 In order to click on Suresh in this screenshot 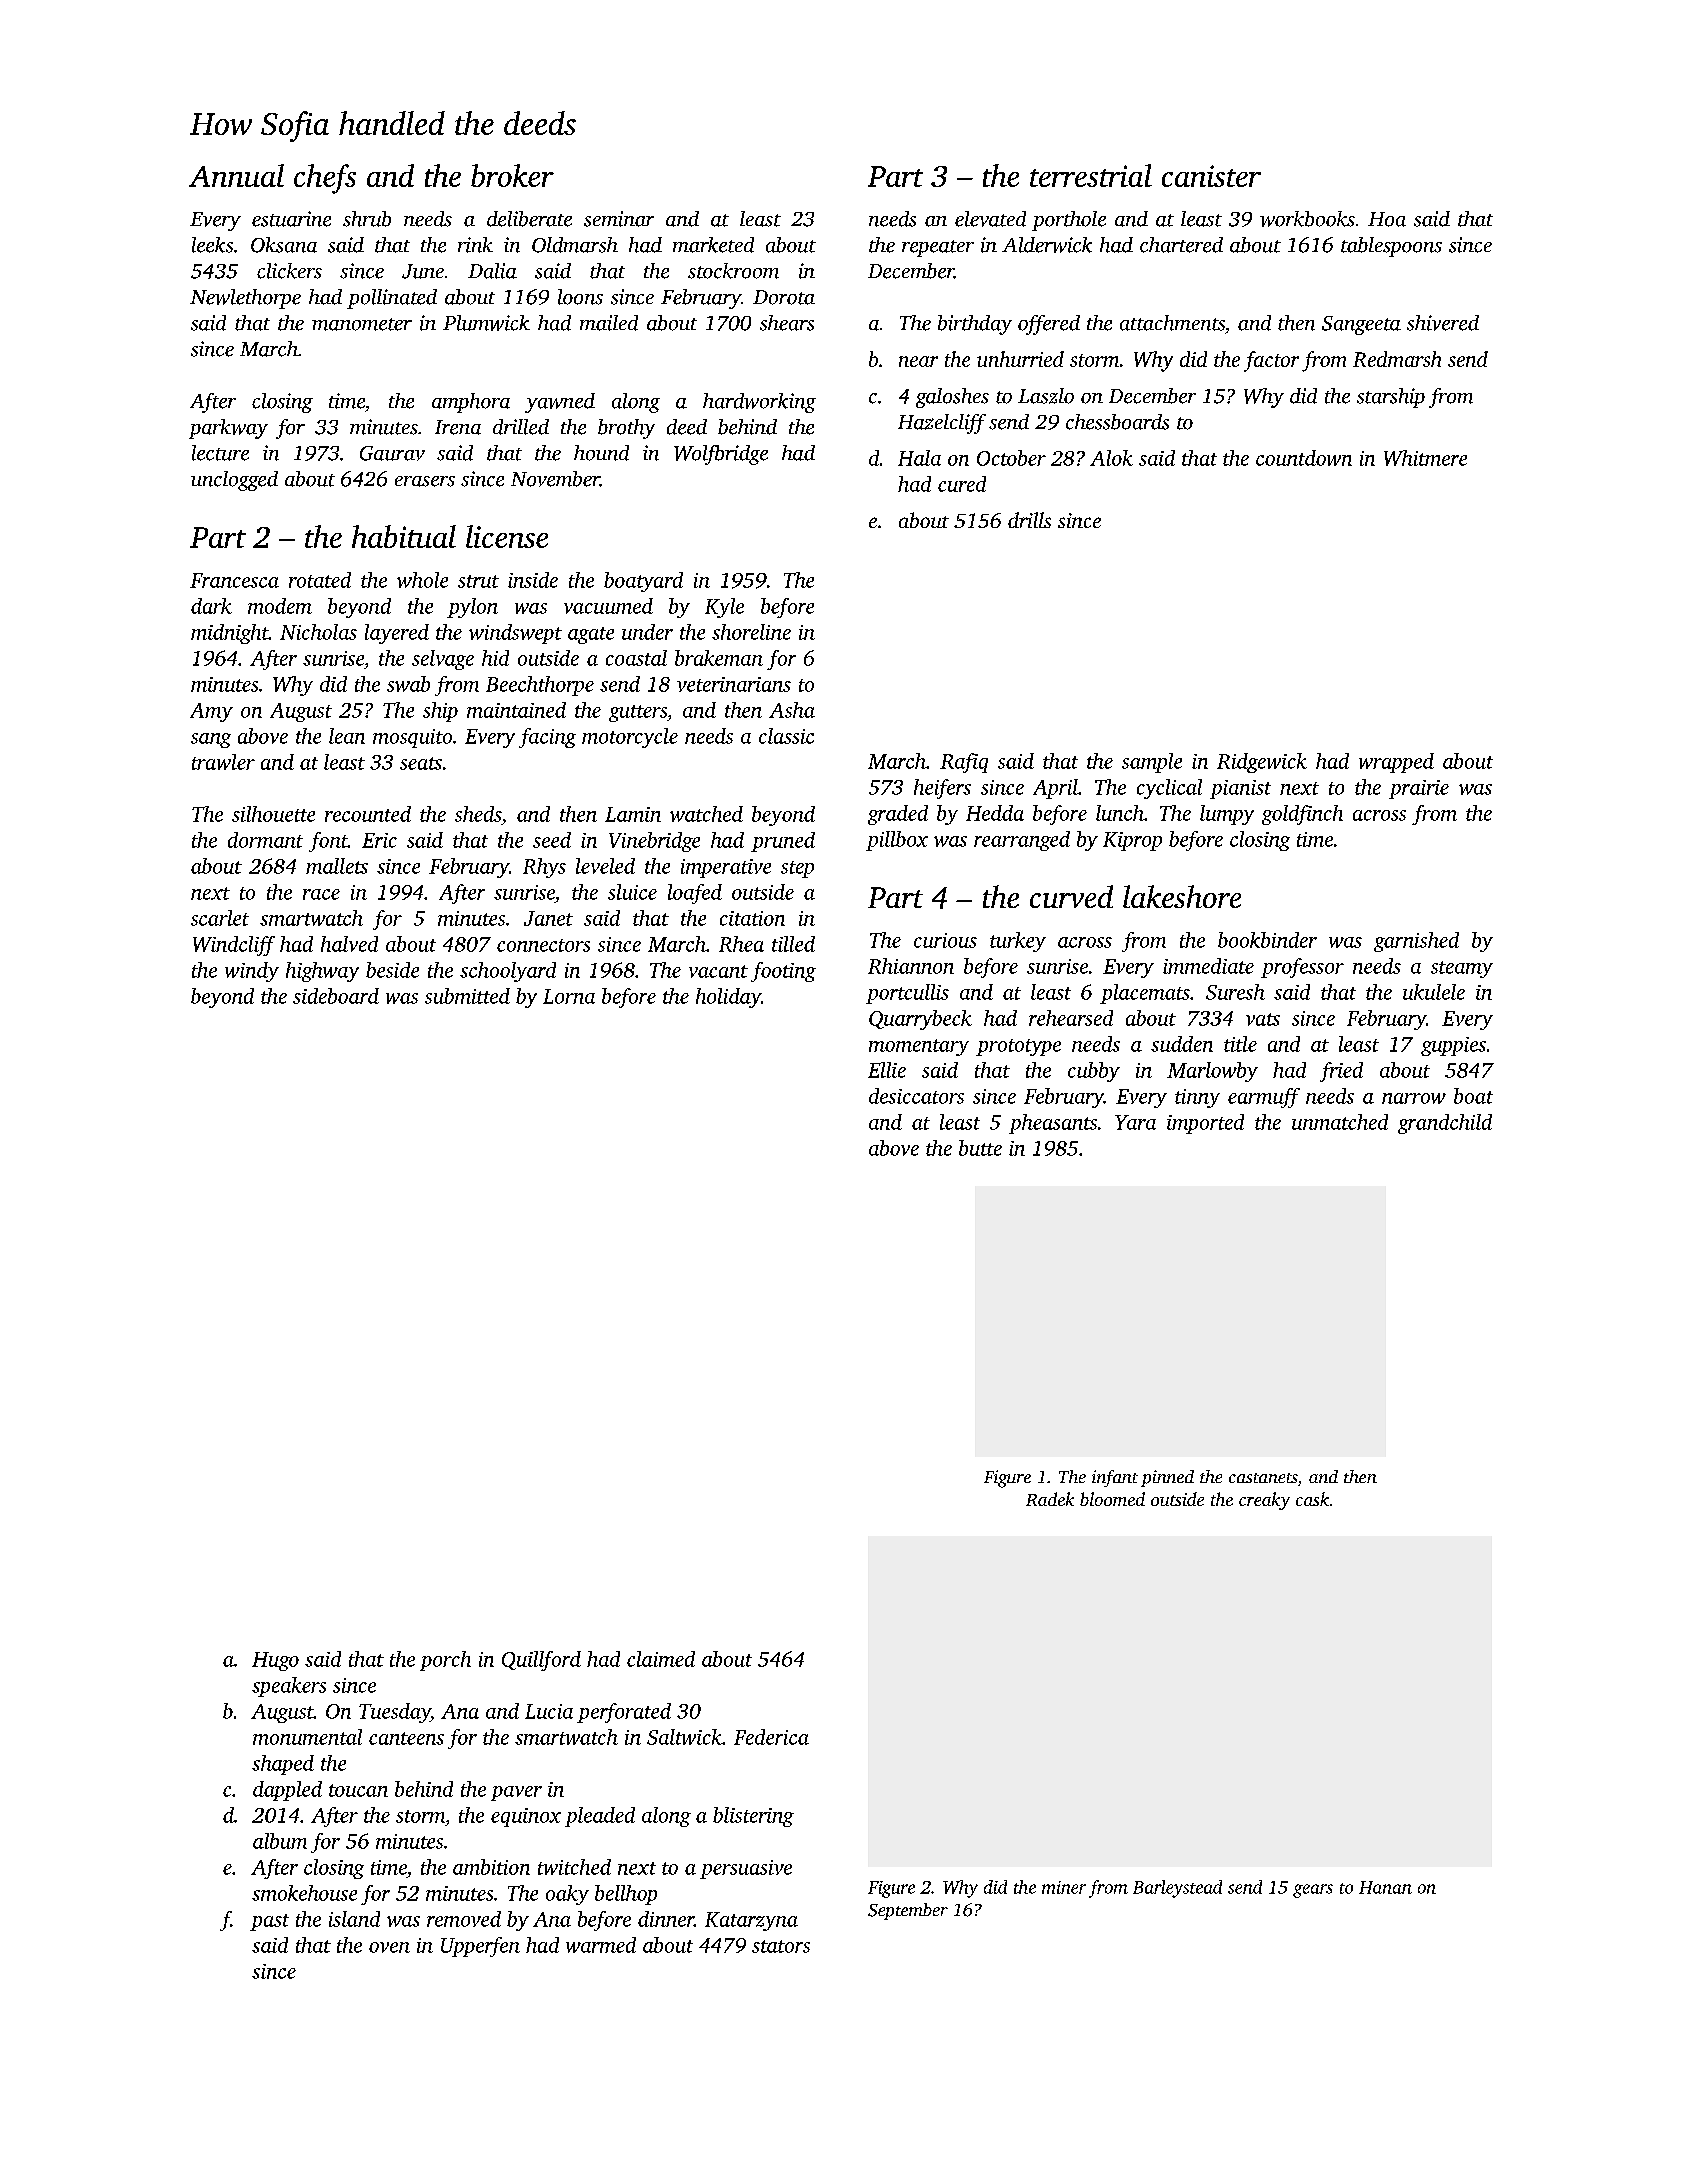, I will do `click(1235, 992)`.
